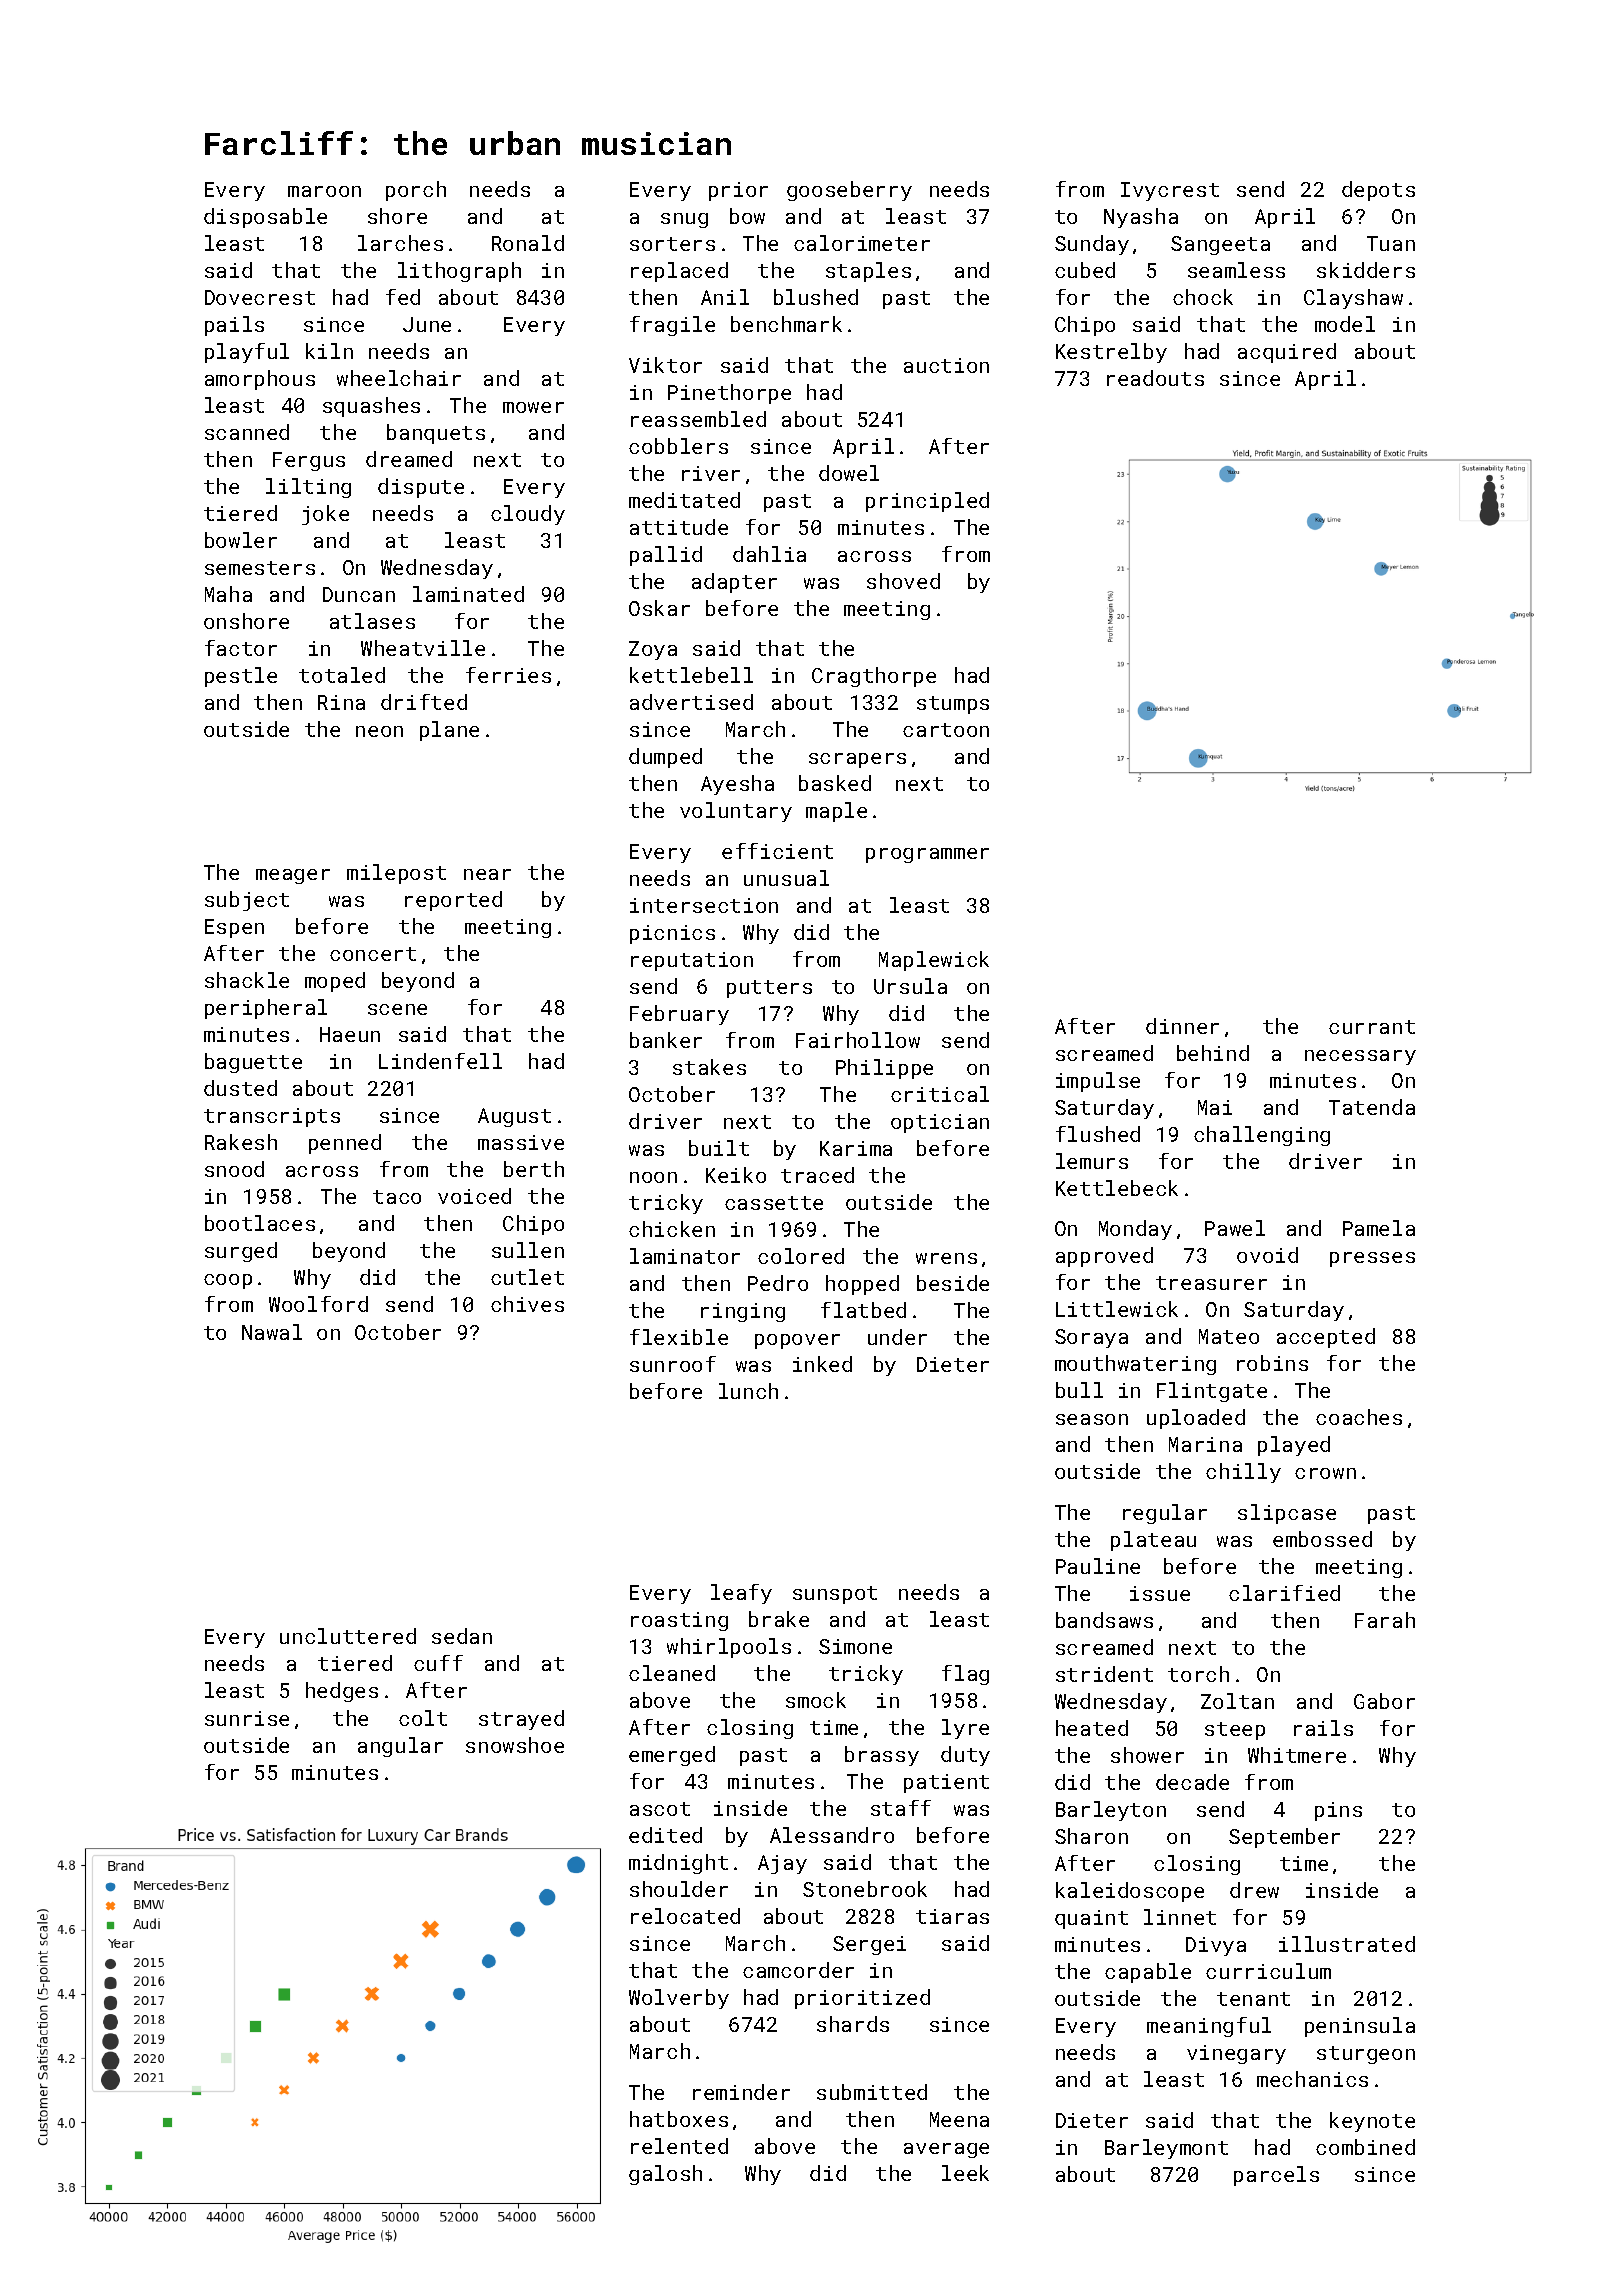 The height and width of the page is (2292, 1620). Describe the element at coordinates (849, 191) in the page. I see `gooseberry` at that location.
